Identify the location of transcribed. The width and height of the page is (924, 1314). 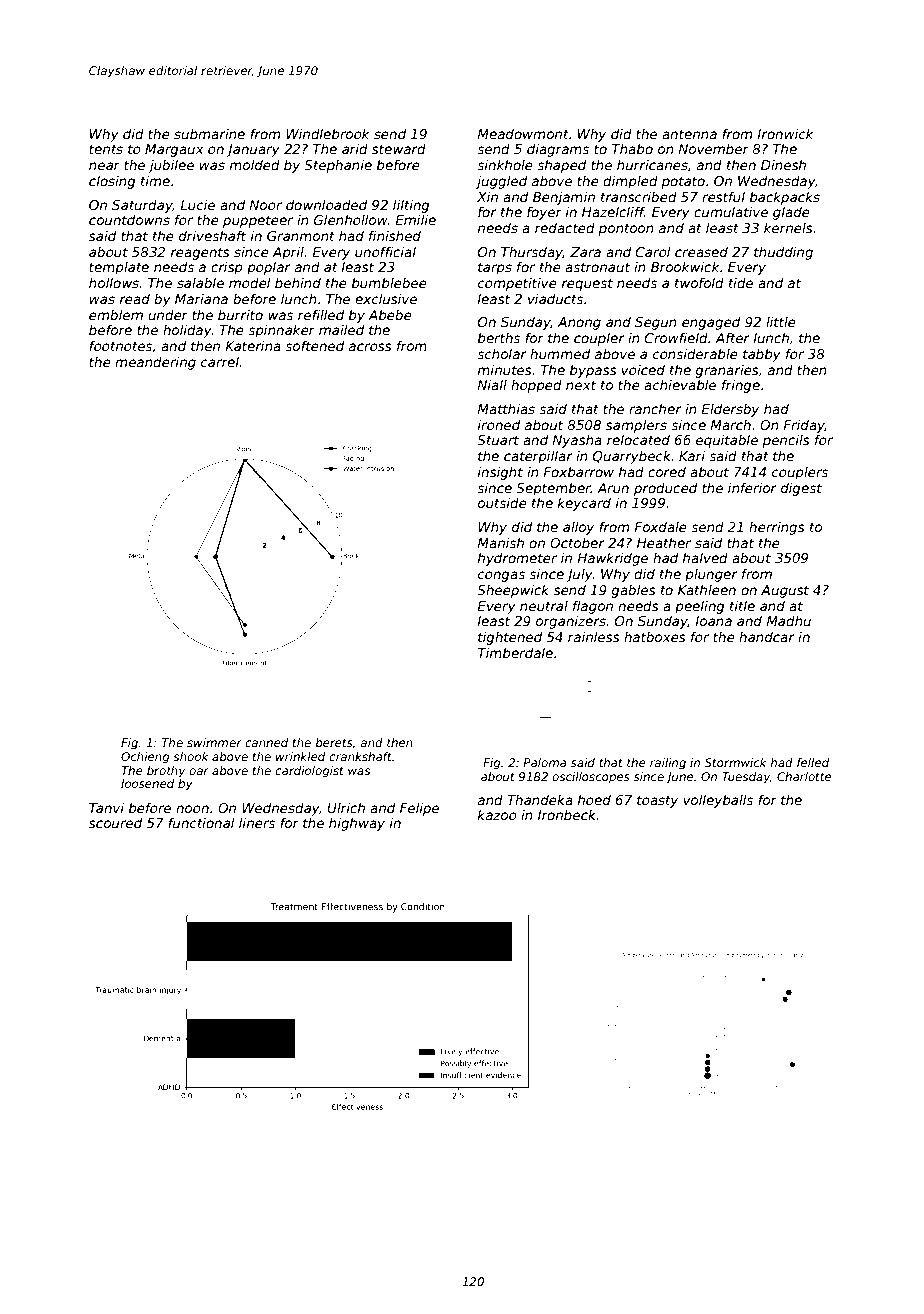
(639, 196).
